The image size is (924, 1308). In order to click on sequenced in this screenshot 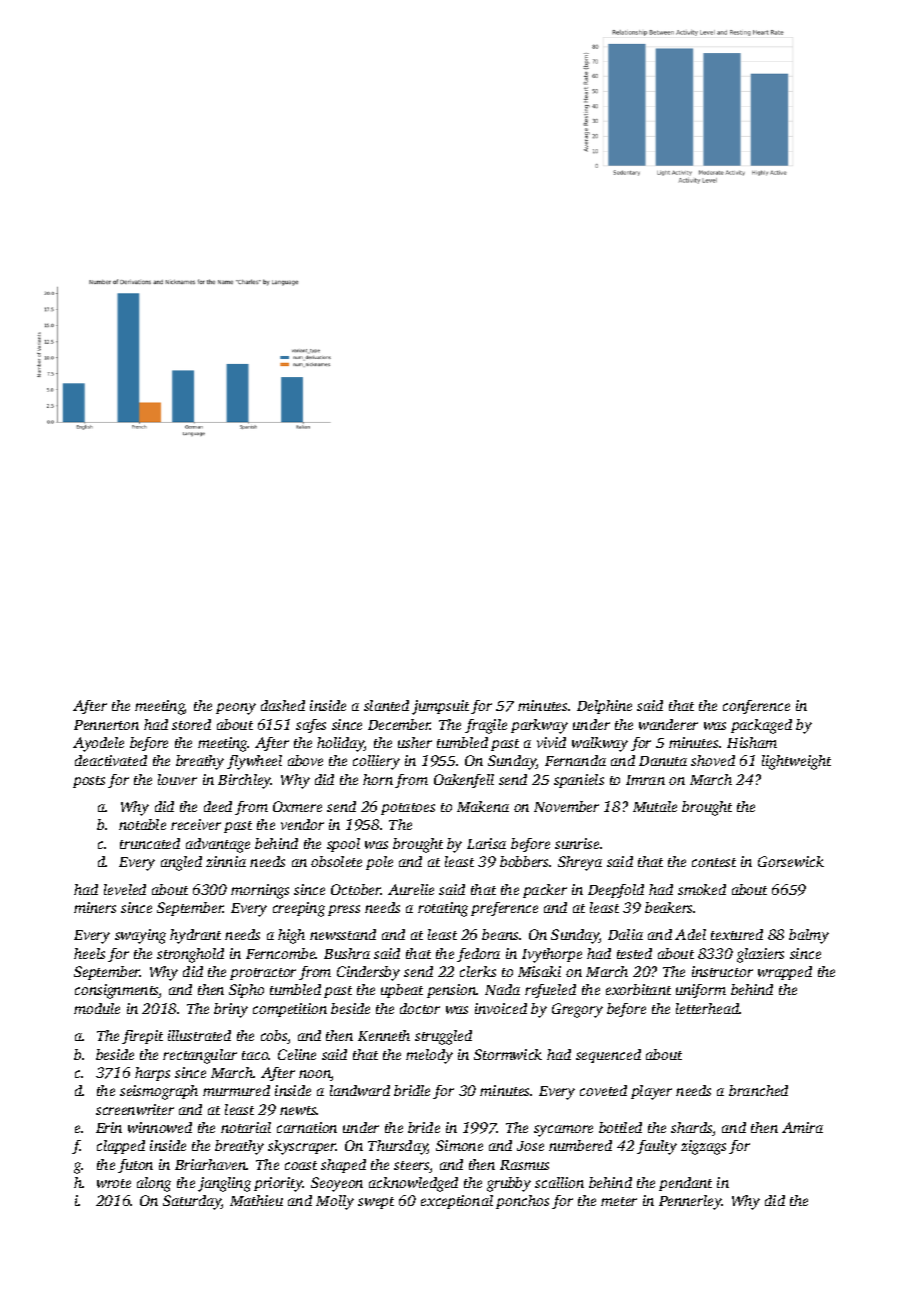, I will do `click(608, 1056)`.
